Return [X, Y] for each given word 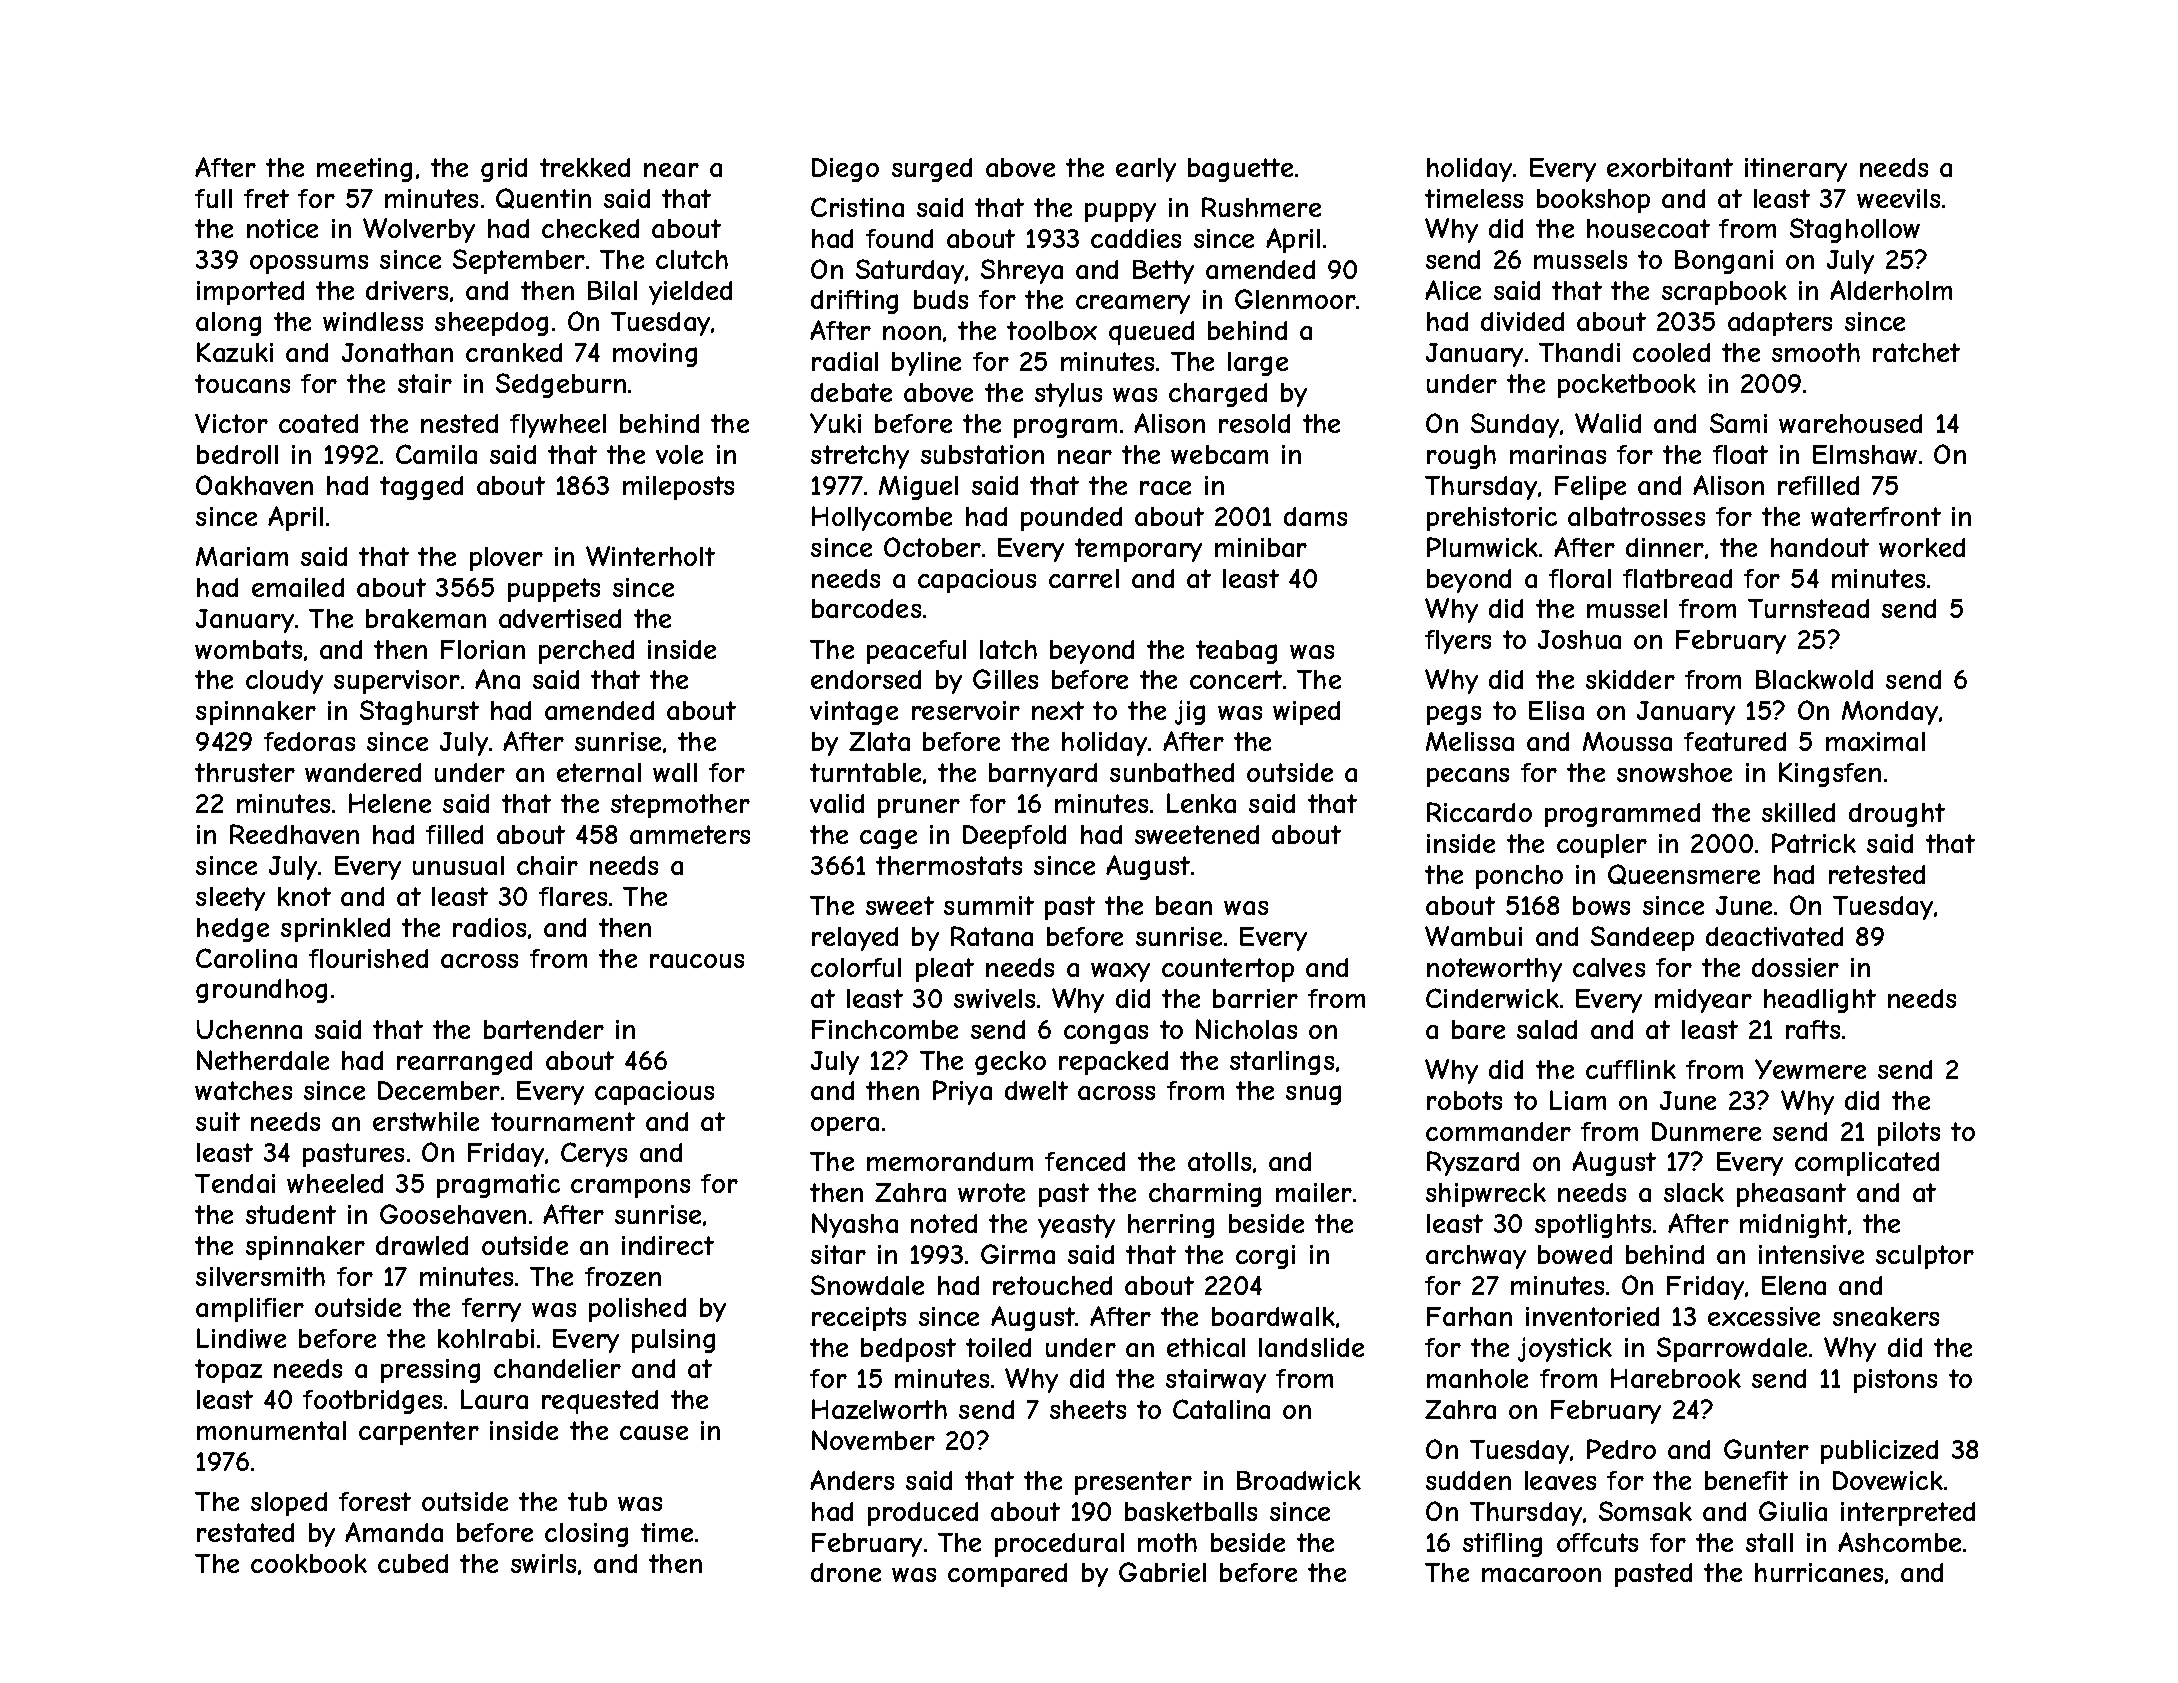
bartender [544, 1029]
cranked [514, 352]
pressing [430, 1371]
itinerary [1796, 170]
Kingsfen [1830, 774]
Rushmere [1261, 207]
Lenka [1201, 803]
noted [944, 1223]
